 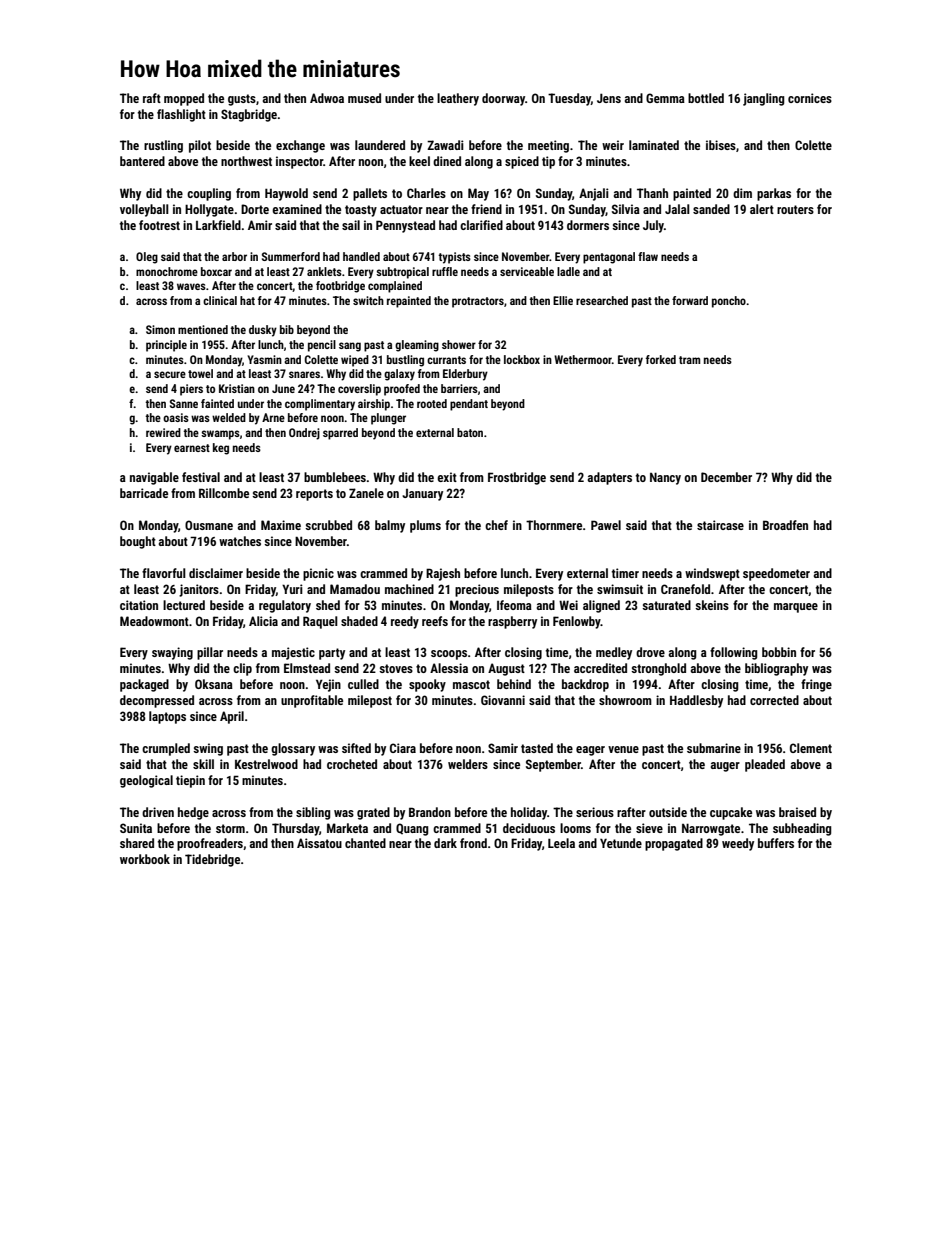 I want to click on pendant, so click(x=469, y=405).
